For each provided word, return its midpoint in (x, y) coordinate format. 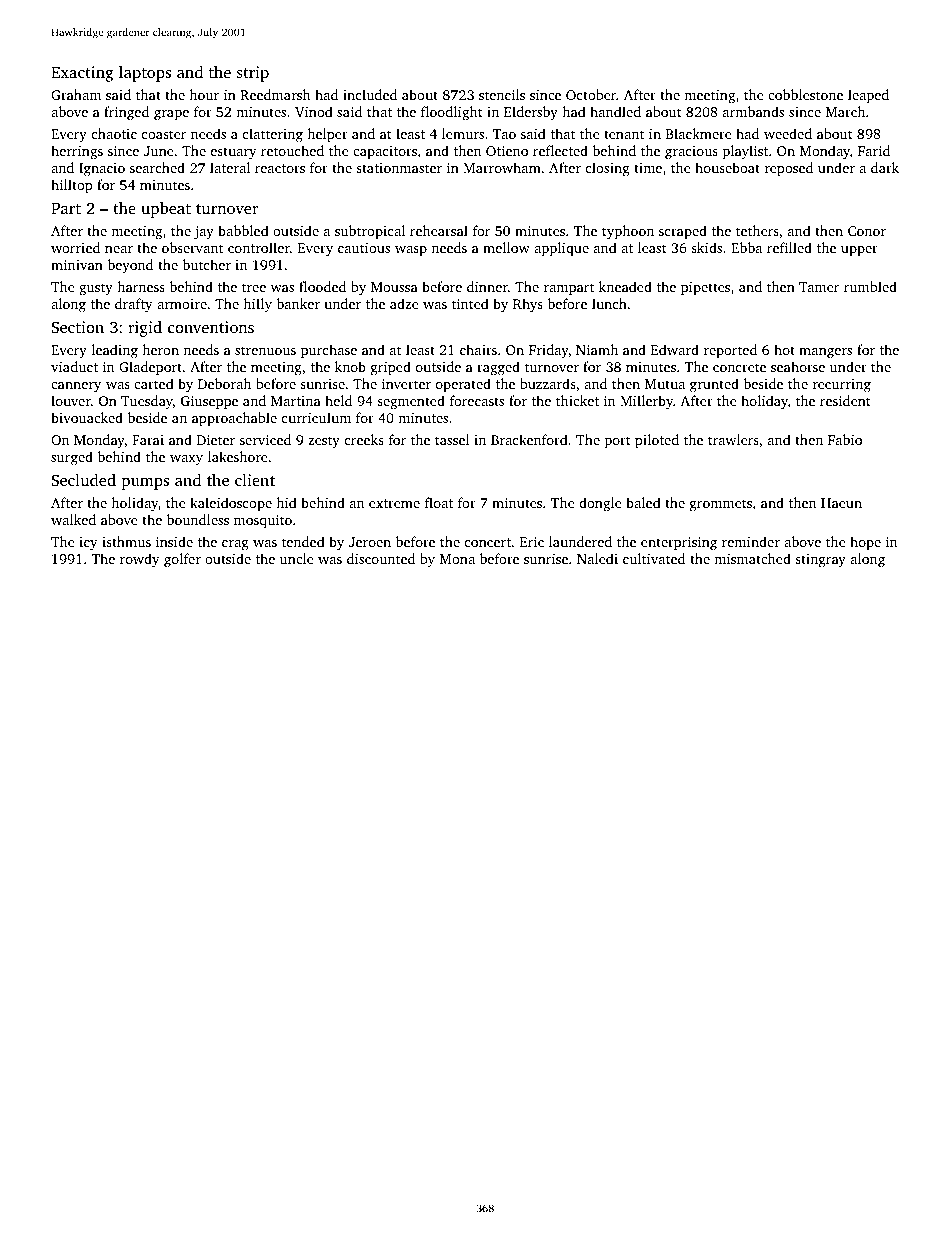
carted (154, 383)
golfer (182, 560)
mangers (825, 353)
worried (75, 247)
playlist (745, 152)
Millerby (646, 402)
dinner (487, 286)
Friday (549, 351)
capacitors (385, 152)
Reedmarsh (275, 94)
